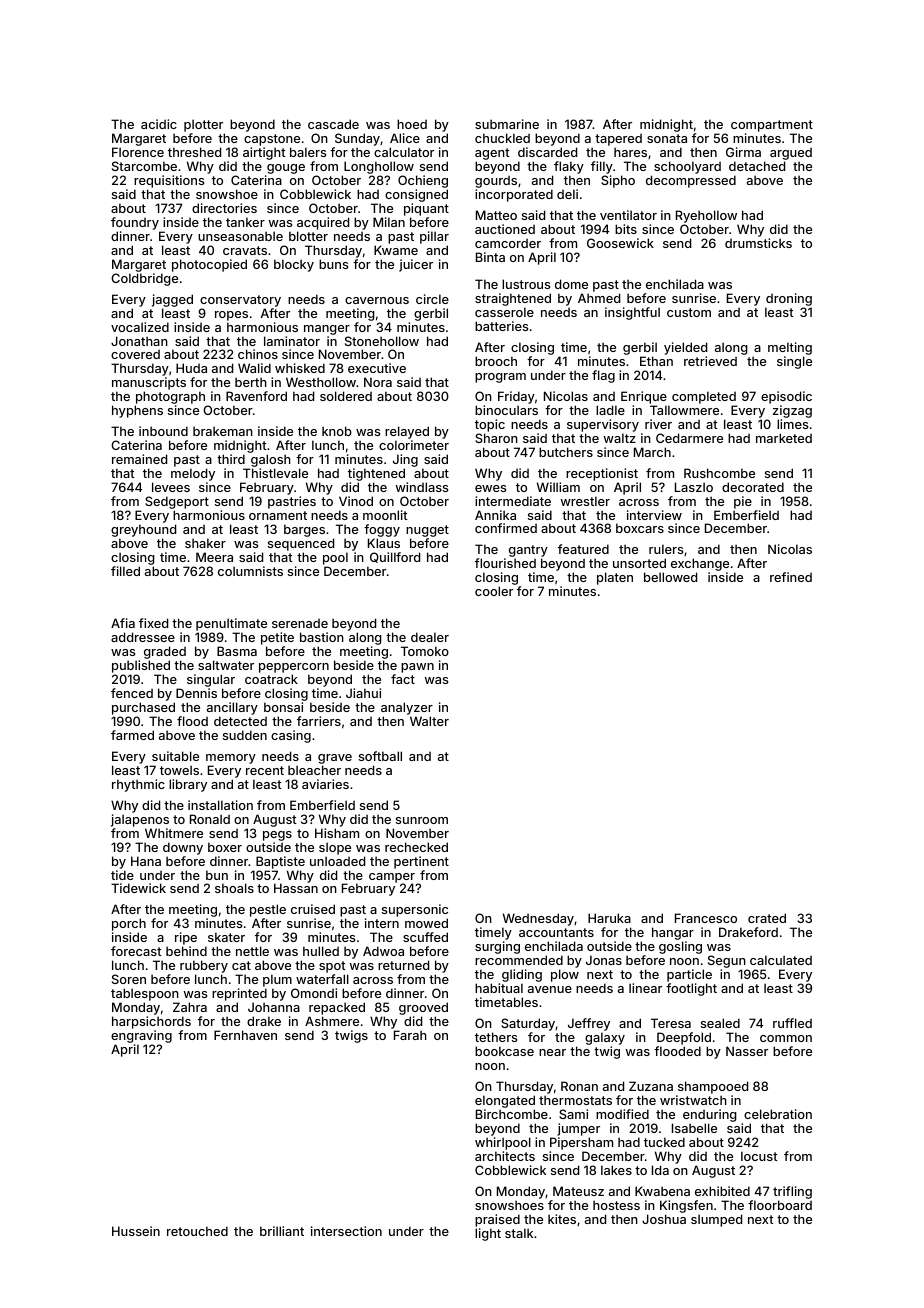 Image resolution: width=924 pixels, height=1308 pixels. What do you see at coordinates (256, 396) in the screenshot?
I see `Ravenford` at bounding box center [256, 396].
